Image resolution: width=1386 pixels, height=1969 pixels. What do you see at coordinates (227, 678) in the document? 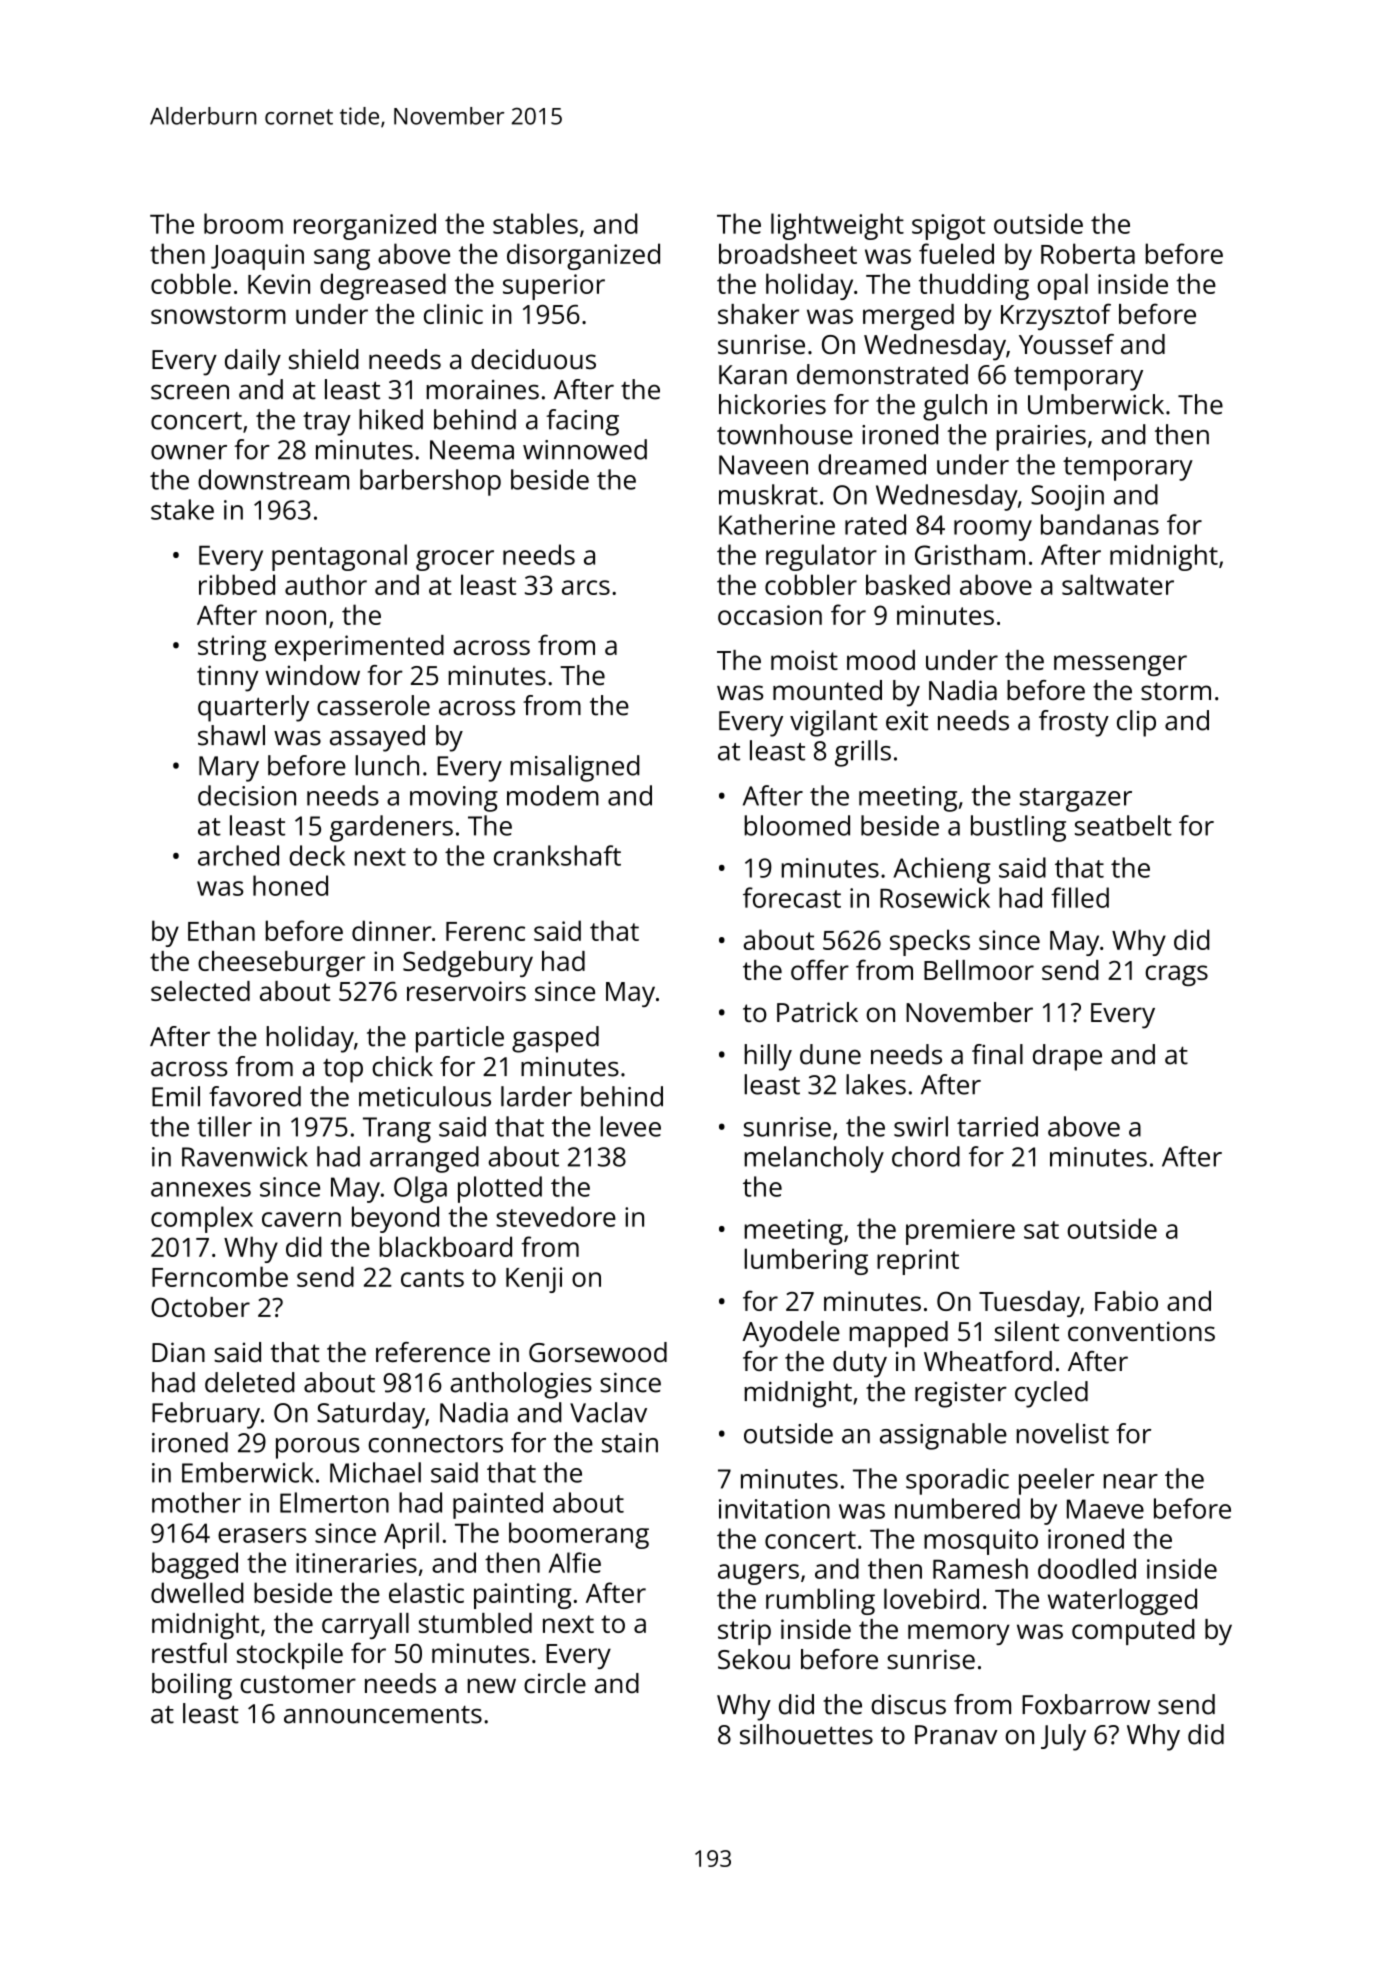
I see `tinny` at bounding box center [227, 678].
